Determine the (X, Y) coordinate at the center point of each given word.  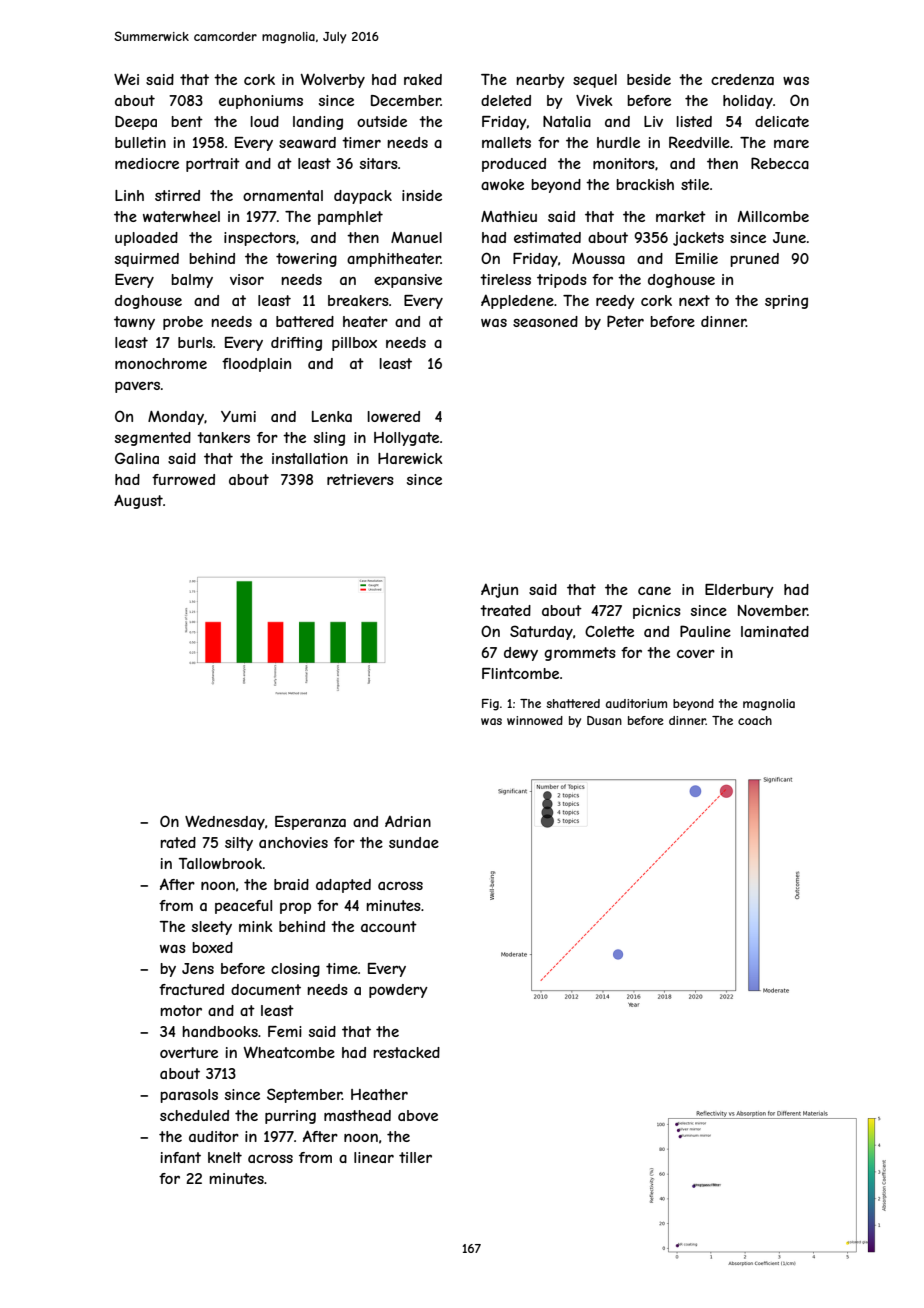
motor (181, 1010)
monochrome (161, 363)
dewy (521, 654)
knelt (225, 1157)
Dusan (604, 720)
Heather (379, 1094)
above (418, 1115)
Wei (126, 79)
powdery (398, 991)
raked (423, 79)
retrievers (360, 479)
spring (786, 302)
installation (310, 458)
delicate (782, 121)
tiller (415, 1157)
